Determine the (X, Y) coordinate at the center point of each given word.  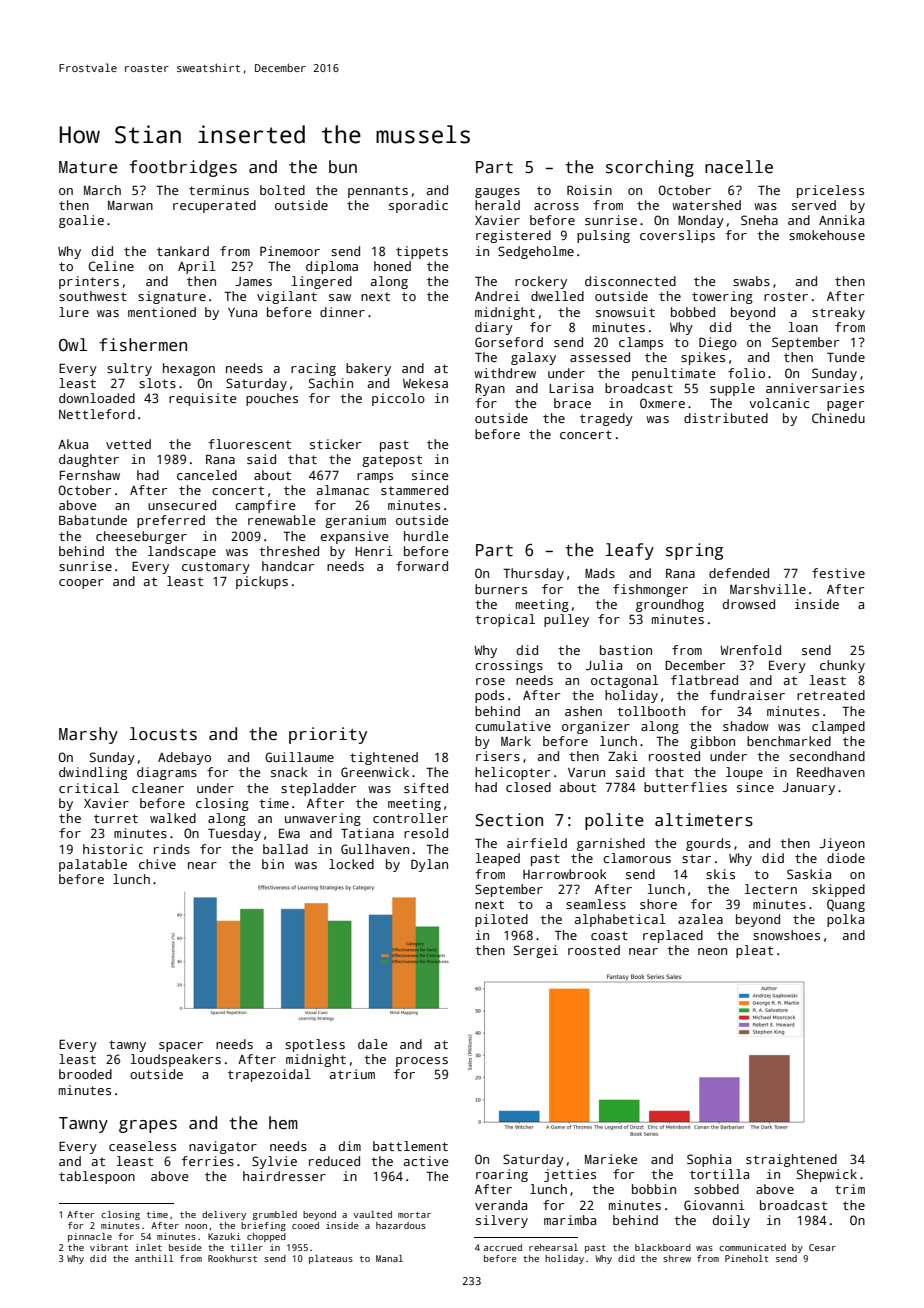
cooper (81, 584)
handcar (288, 566)
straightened (791, 1160)
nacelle (739, 167)
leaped (498, 859)
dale (372, 1044)
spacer (181, 1047)
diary (494, 328)
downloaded (97, 398)
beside (185, 1247)
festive (838, 573)
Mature (88, 167)
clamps (641, 343)
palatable (93, 865)
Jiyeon (842, 844)
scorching (650, 168)
